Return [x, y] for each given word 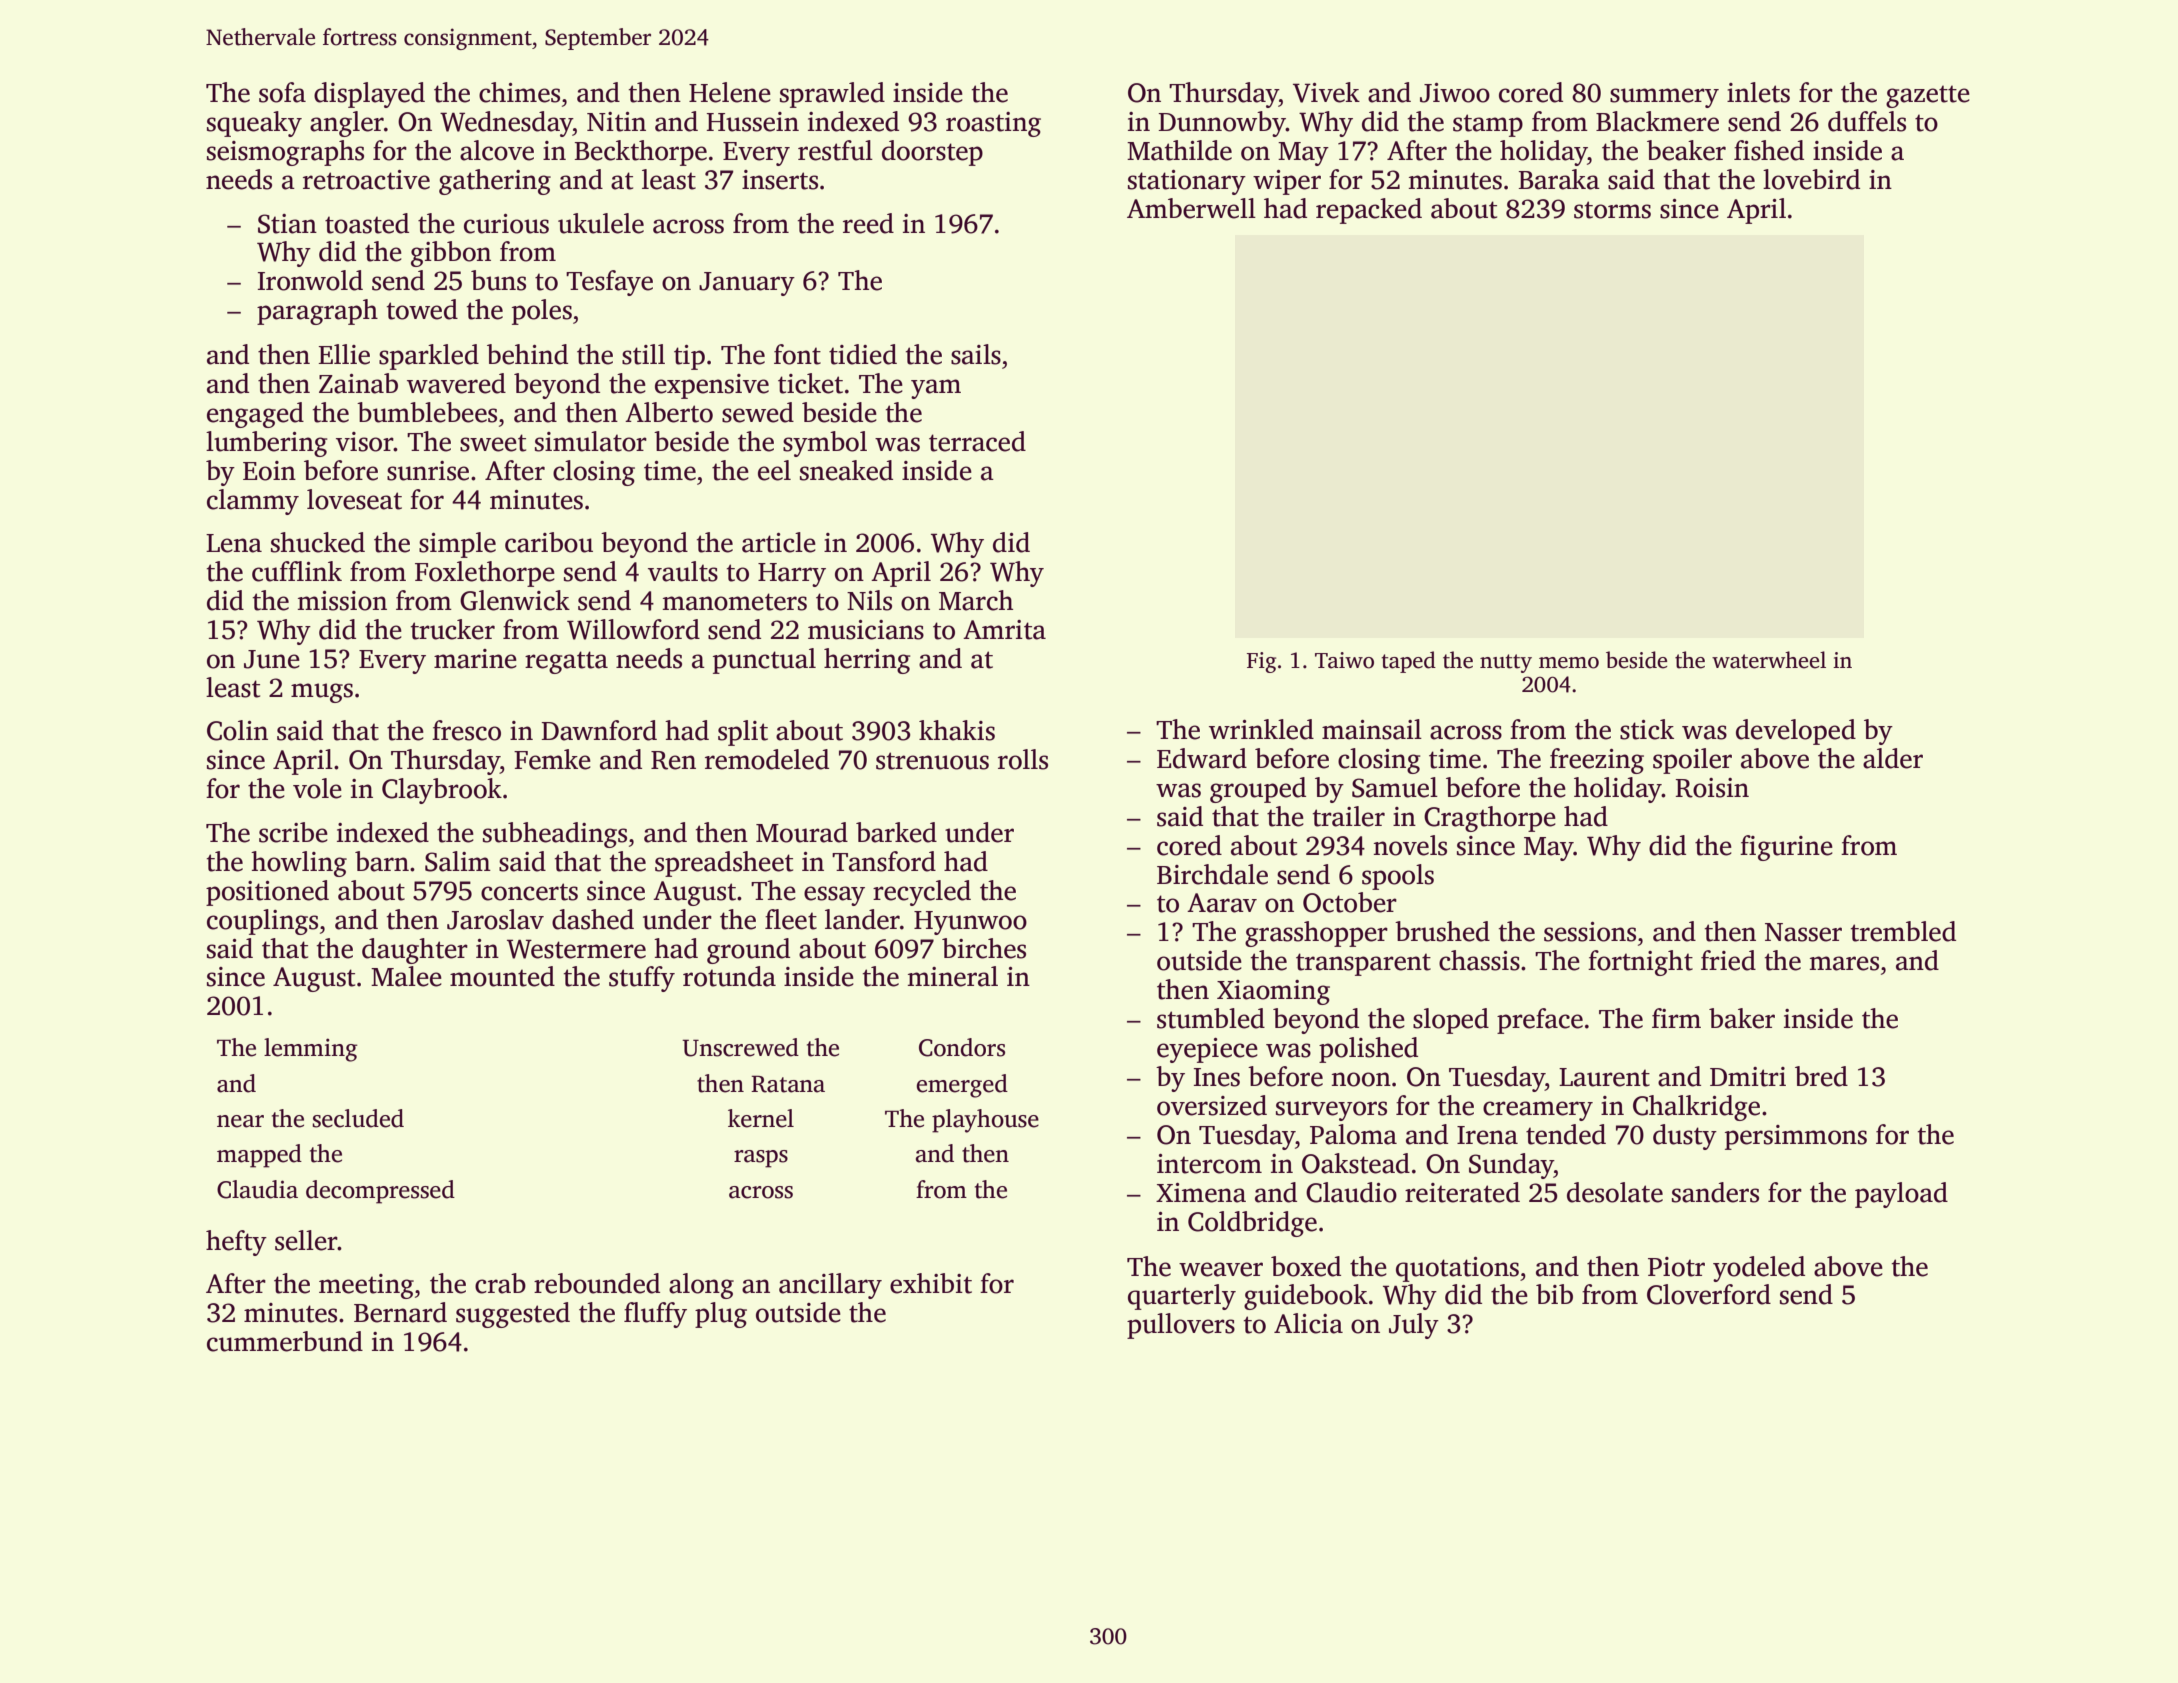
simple [457, 545]
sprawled [832, 95]
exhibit [931, 1283]
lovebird [1811, 179]
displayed [369, 95]
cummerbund [285, 1341]
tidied [863, 354]
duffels [1867, 121]
